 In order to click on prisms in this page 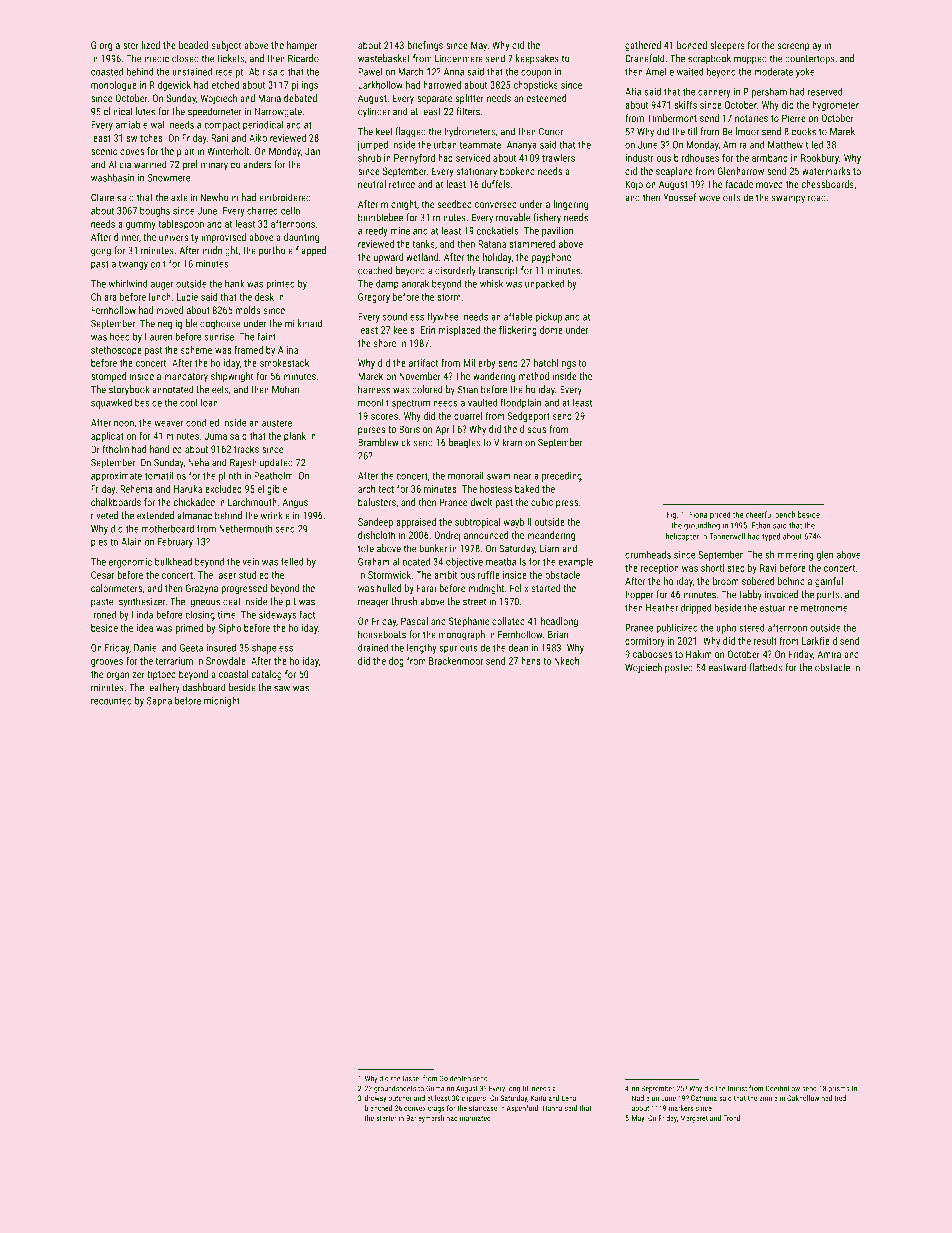, I will do `click(839, 1089)`.
